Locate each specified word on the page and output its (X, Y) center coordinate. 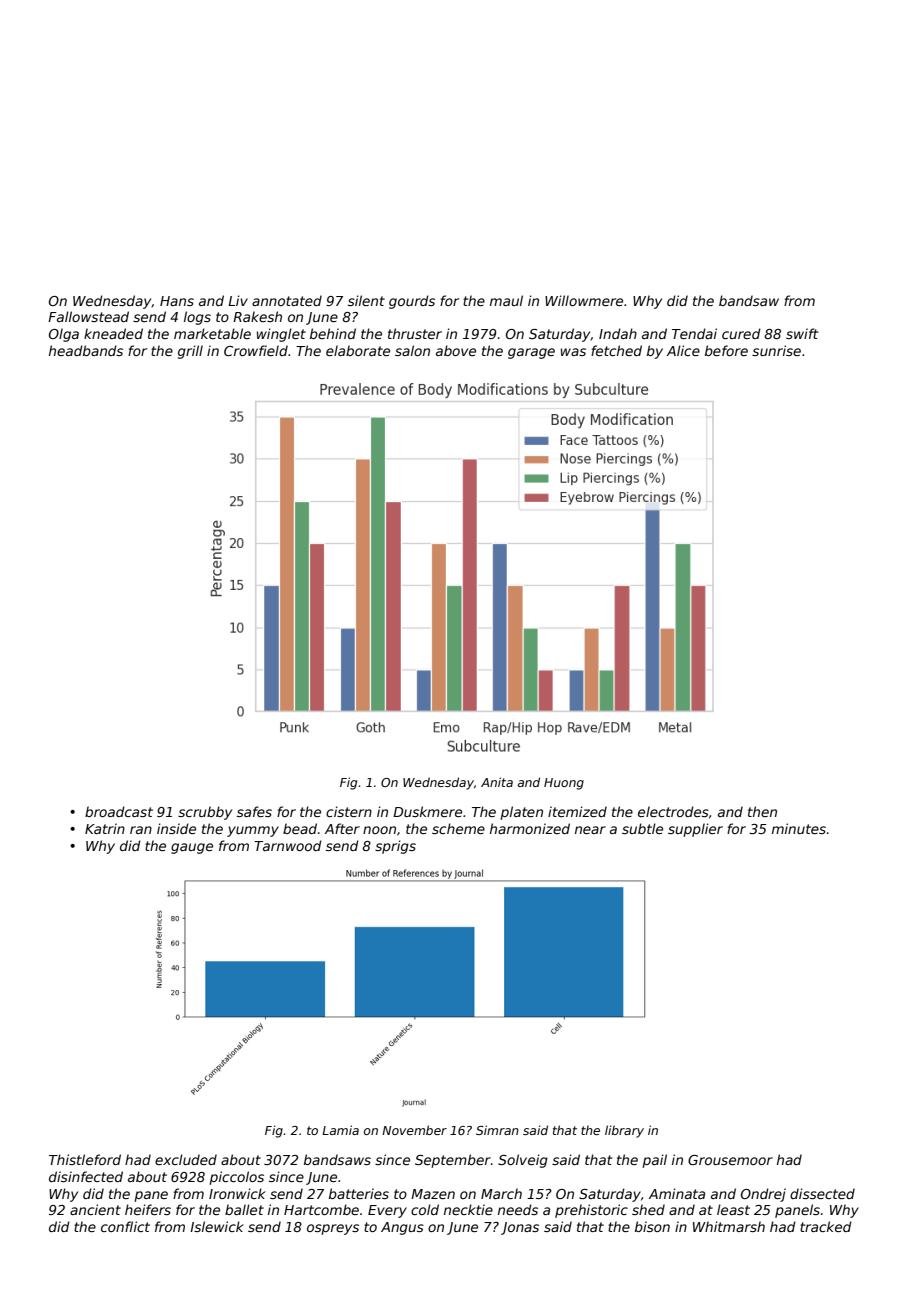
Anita (497, 782)
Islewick (217, 1226)
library (624, 1131)
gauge (192, 848)
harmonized (530, 828)
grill (190, 352)
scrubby (205, 813)
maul (506, 300)
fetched (616, 350)
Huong (564, 784)
